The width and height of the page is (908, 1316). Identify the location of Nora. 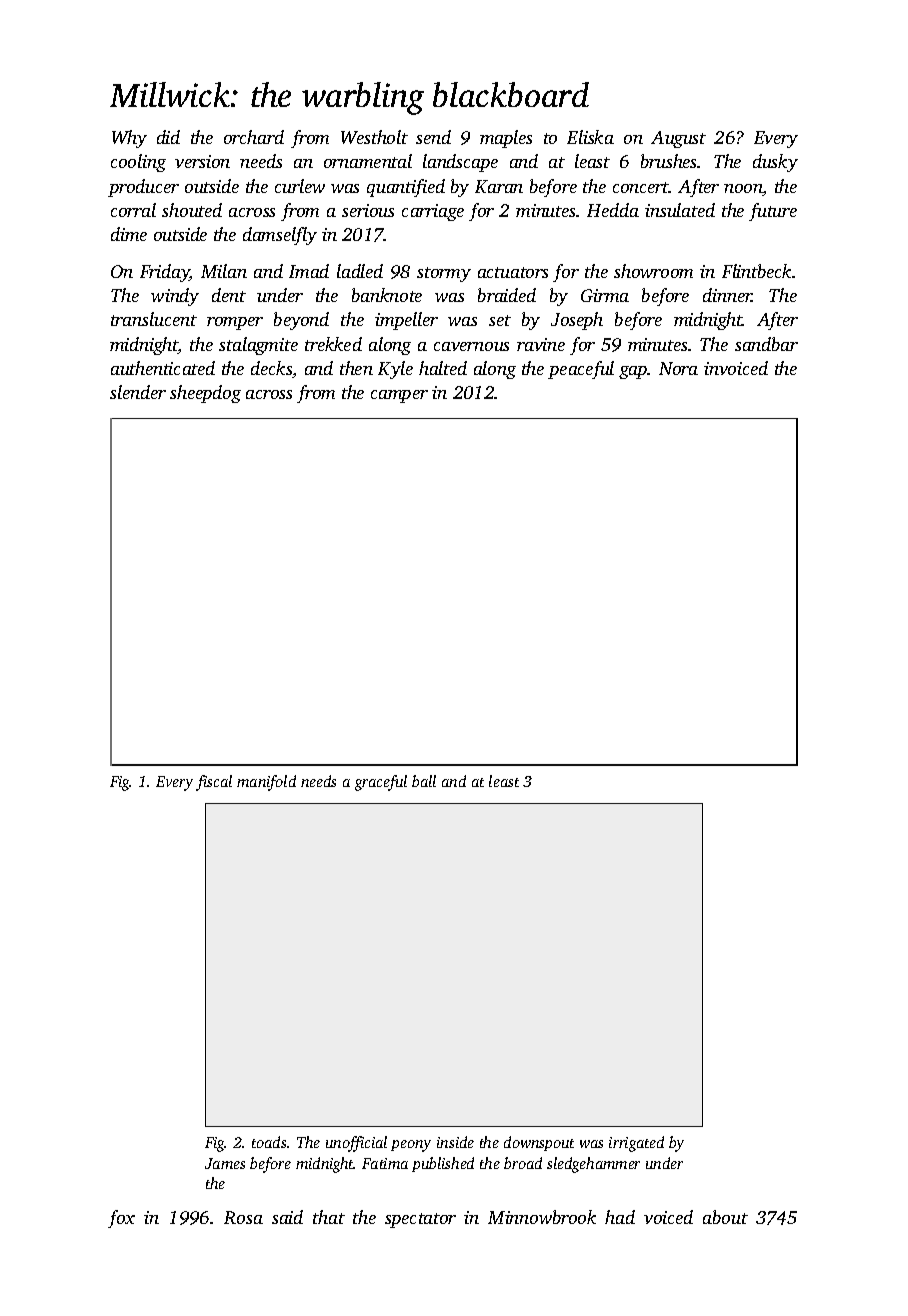
(678, 368).
